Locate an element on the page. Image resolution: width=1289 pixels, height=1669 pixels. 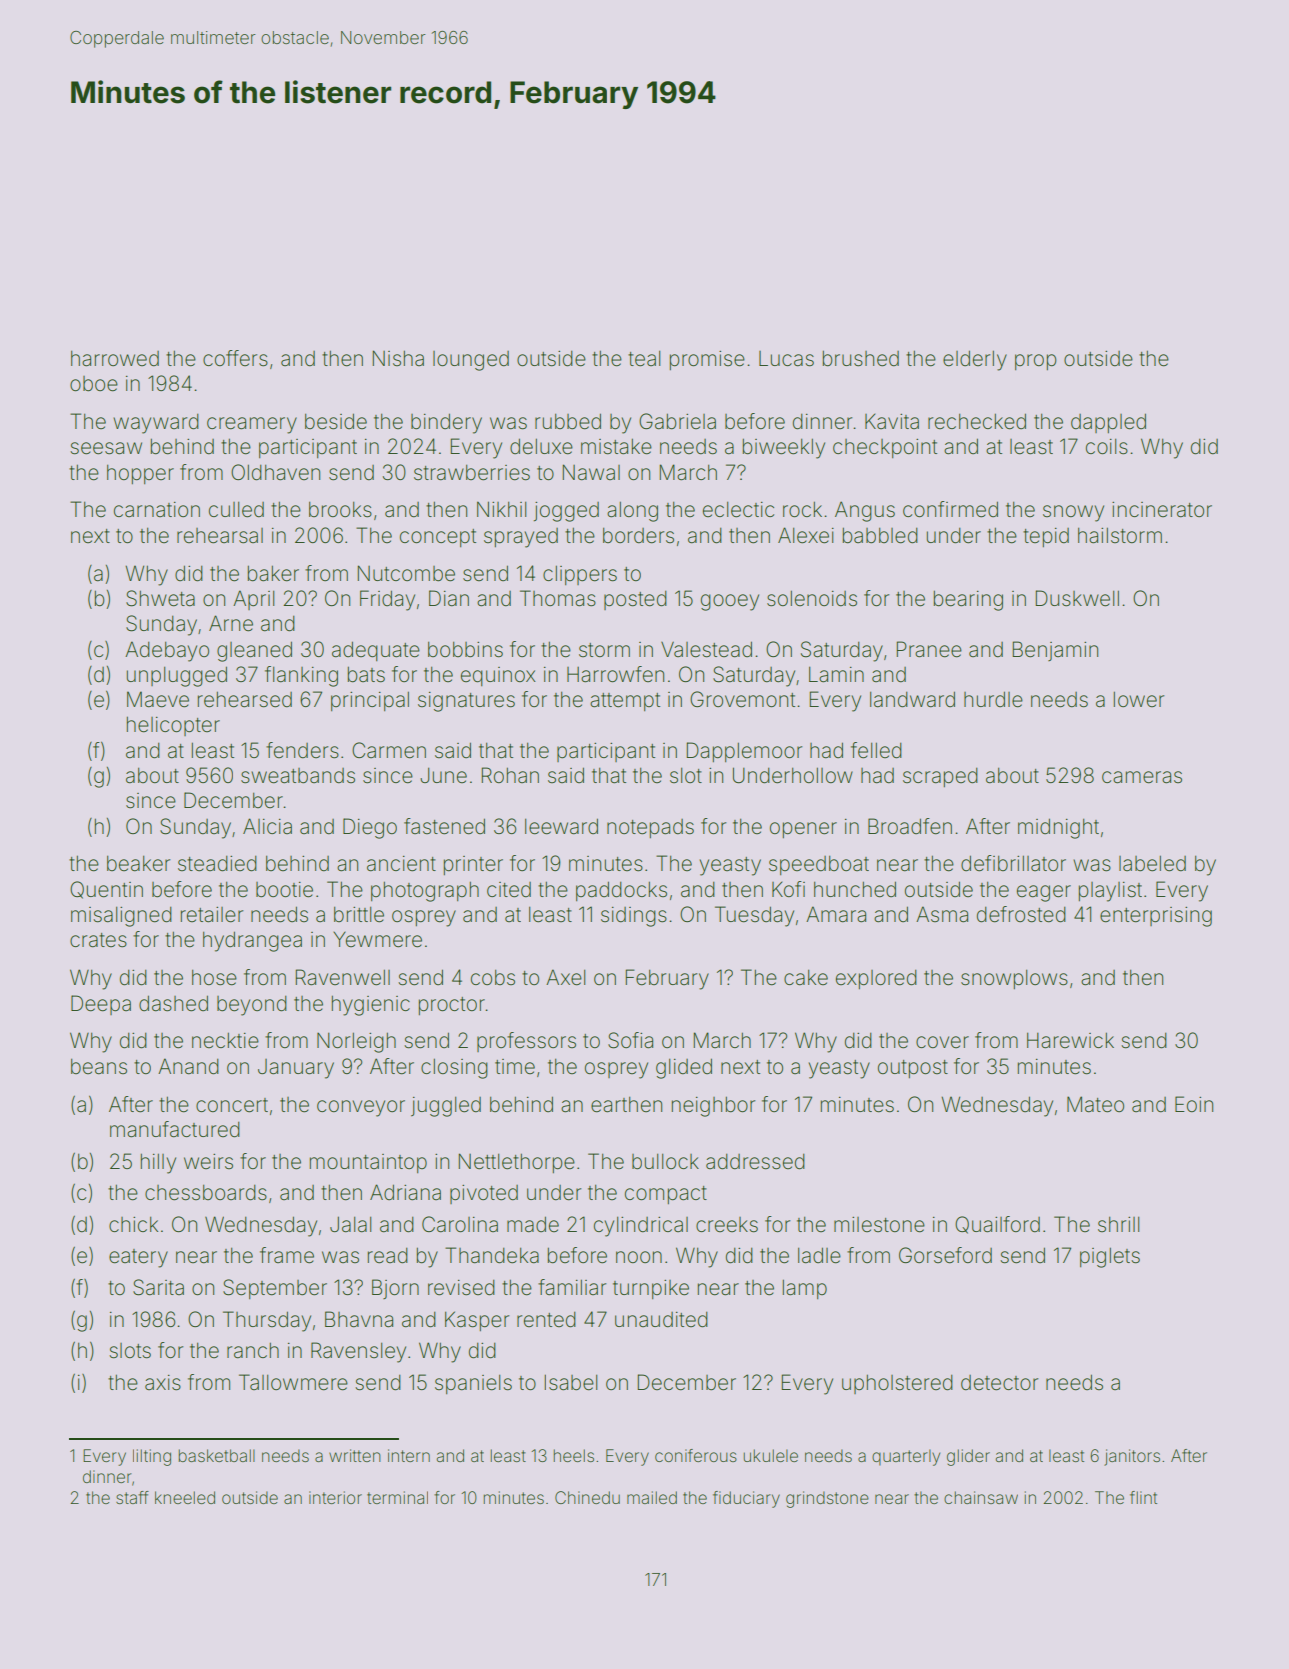
Harewick is located at coordinates (1070, 1040).
